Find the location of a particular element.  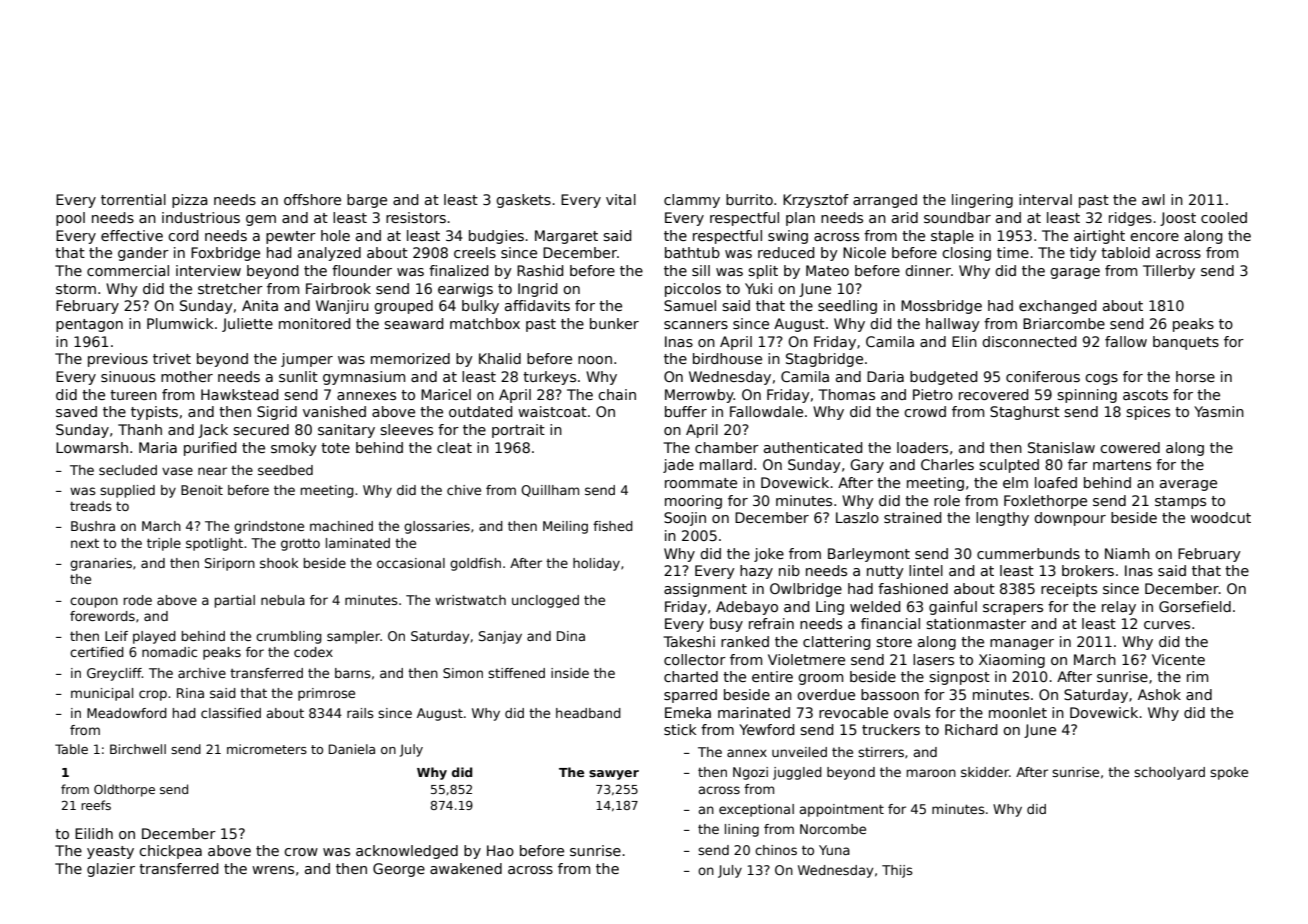

offshore is located at coordinates (312, 199).
